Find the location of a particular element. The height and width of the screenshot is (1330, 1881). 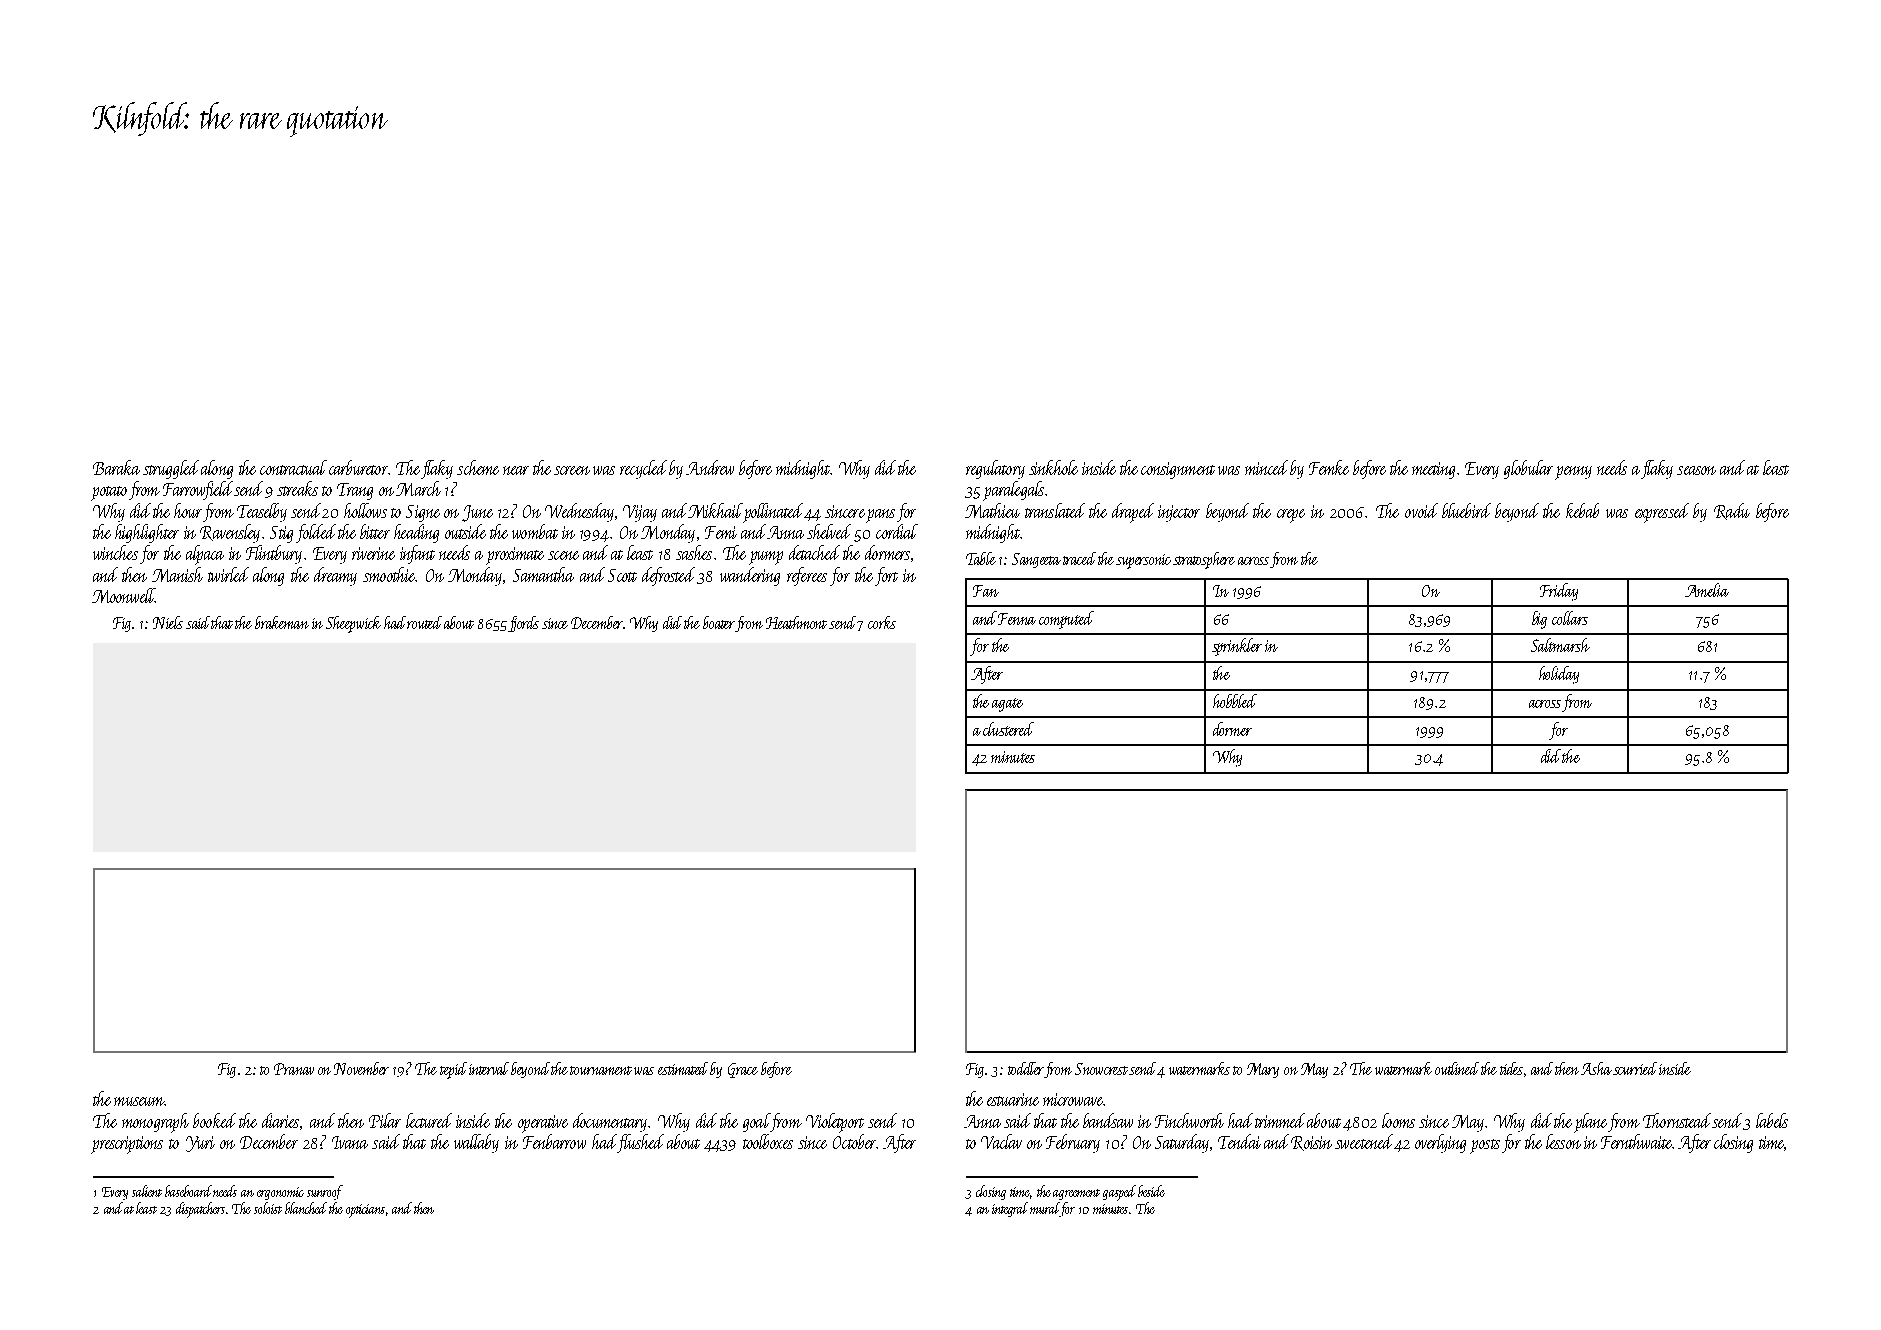

Violetport is located at coordinates (835, 1123).
